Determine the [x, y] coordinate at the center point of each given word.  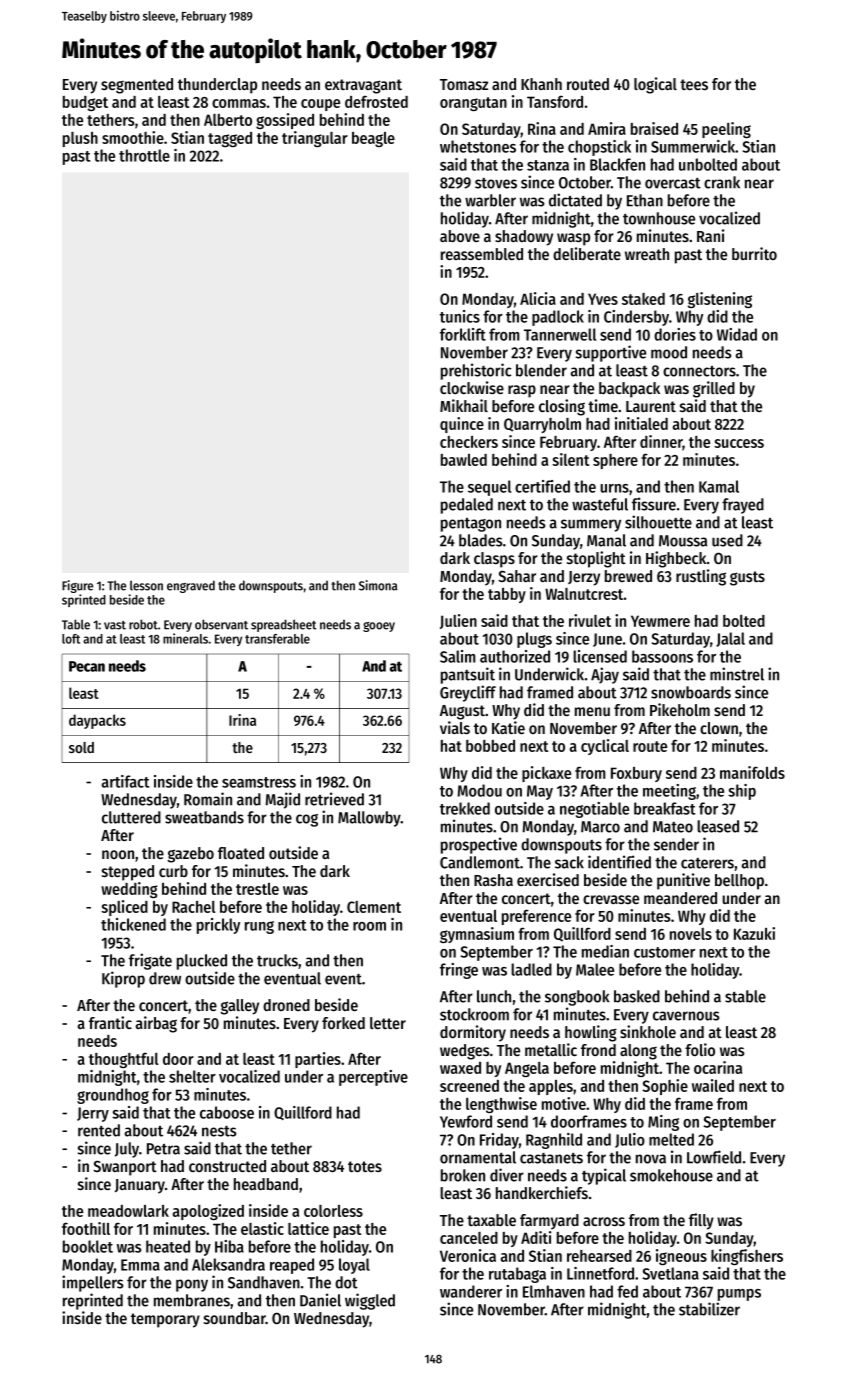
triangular [315, 139]
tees [694, 84]
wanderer [471, 1291]
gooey [379, 627]
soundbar [235, 1318]
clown [719, 728]
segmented [137, 86]
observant [221, 624]
